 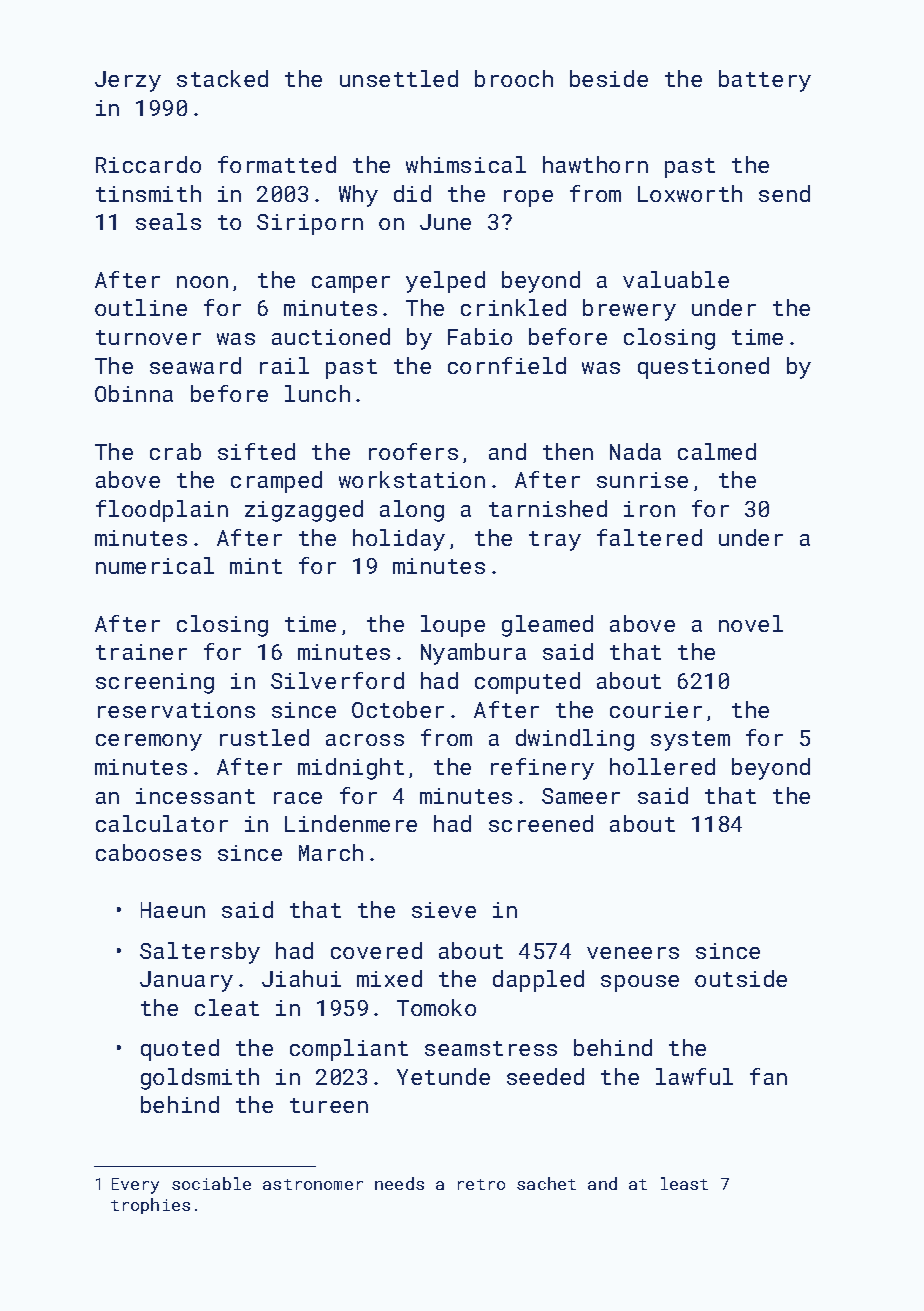 What do you see at coordinates (741, 978) in the page?
I see `outside` at bounding box center [741, 978].
